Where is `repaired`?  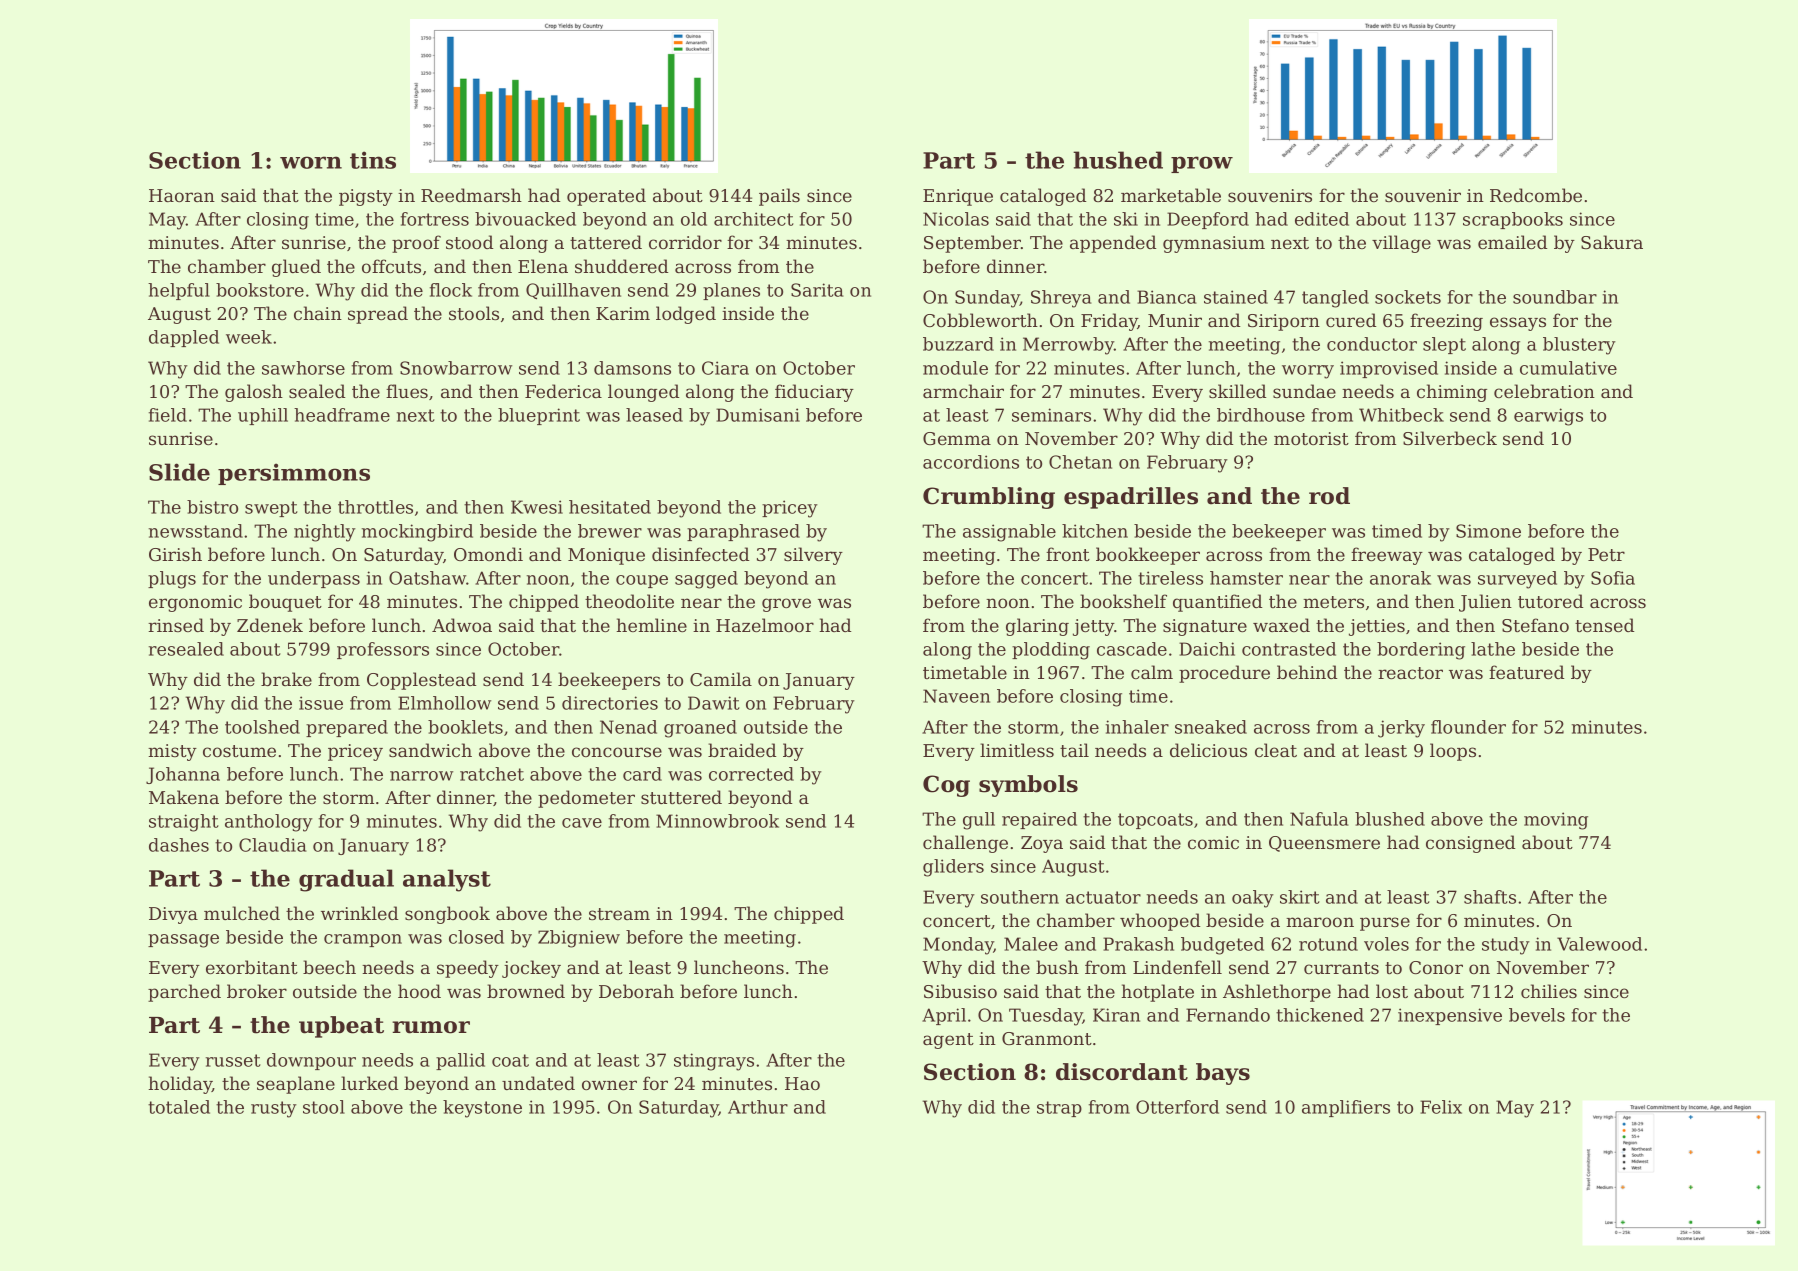 repaired is located at coordinates (1039, 820).
